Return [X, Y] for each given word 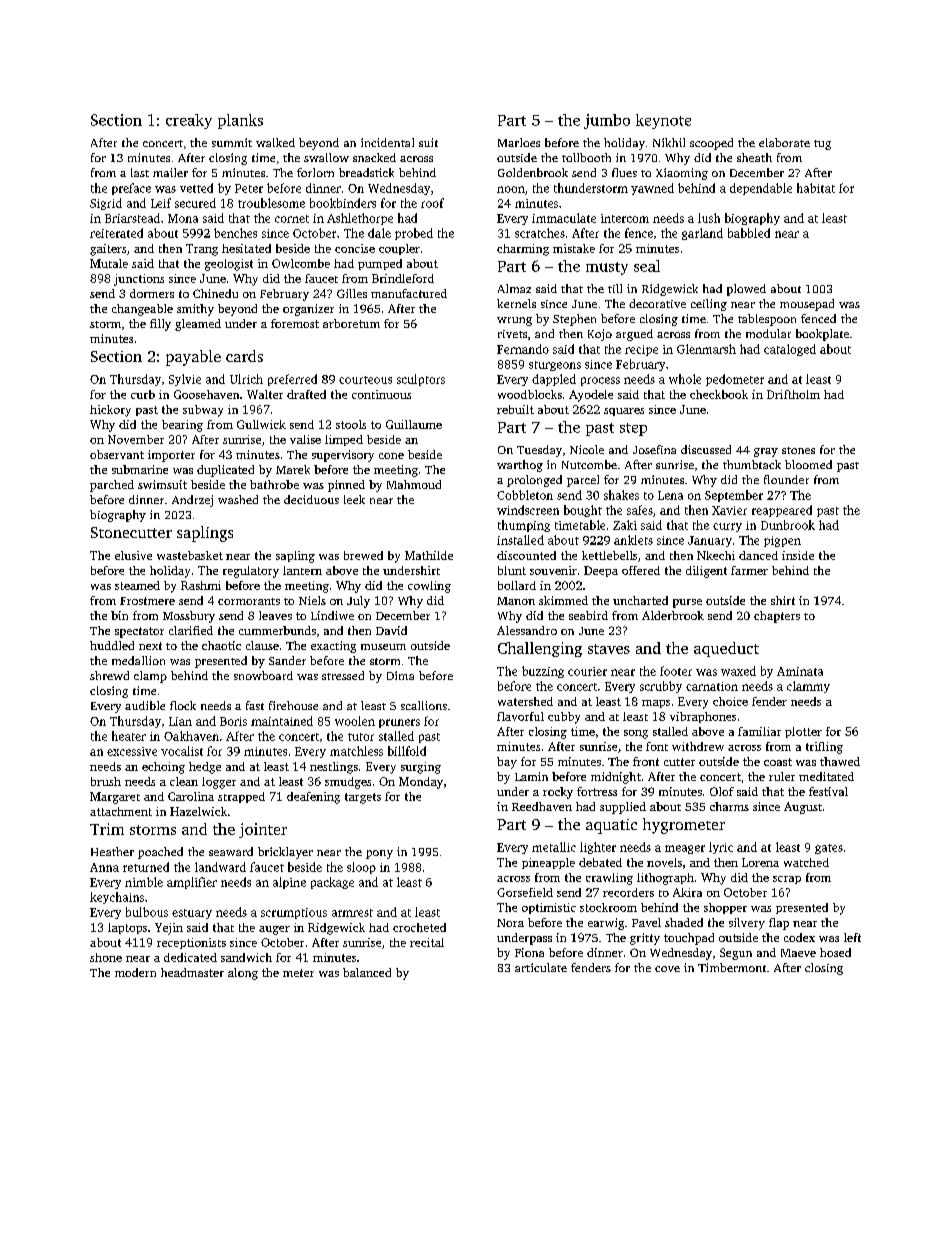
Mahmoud [414, 484]
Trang [202, 250]
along [243, 974]
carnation [712, 686]
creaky [189, 121]
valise [305, 439]
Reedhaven [542, 806]
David [391, 630]
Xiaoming [682, 174]
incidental [387, 142]
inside [798, 555]
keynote [663, 121]
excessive [132, 751]
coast [778, 762]
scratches [540, 233]
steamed [137, 585]
